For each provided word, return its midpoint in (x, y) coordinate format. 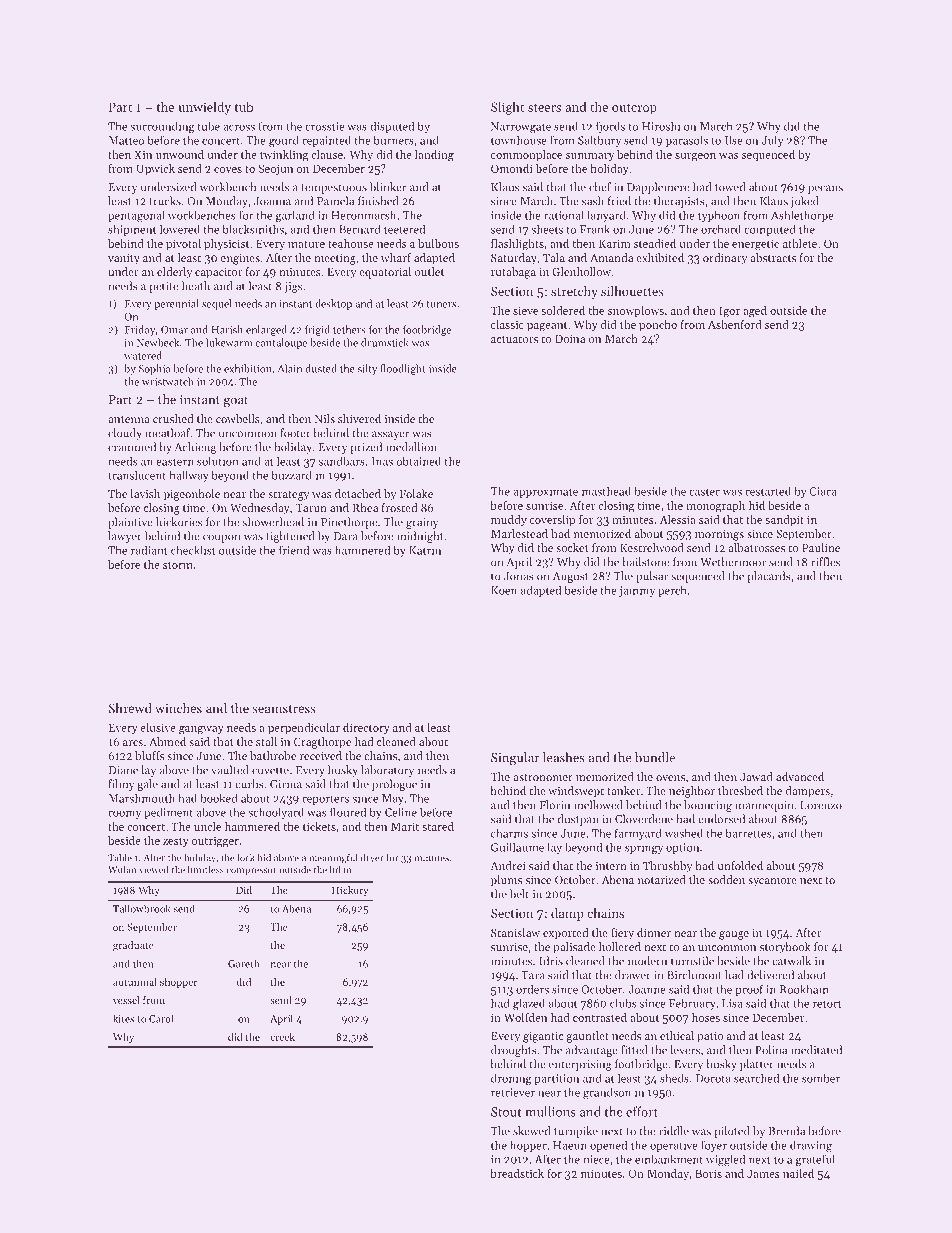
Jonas (519, 576)
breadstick (517, 1173)
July (772, 141)
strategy (288, 496)
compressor (252, 872)
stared (438, 826)
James (763, 1173)
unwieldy (204, 108)
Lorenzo (821, 805)
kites (123, 1018)
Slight (507, 108)
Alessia (678, 519)
